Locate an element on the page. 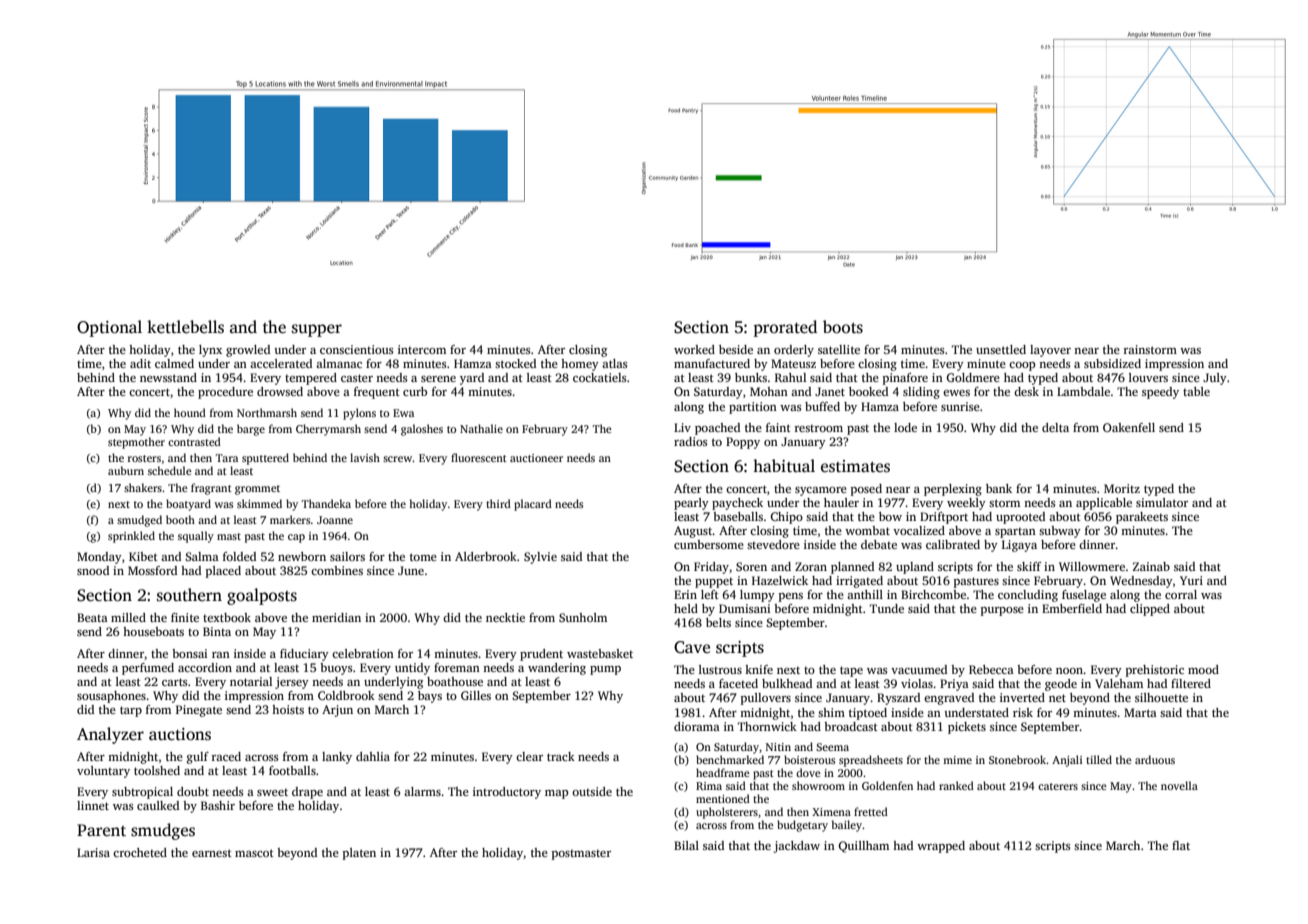 The image size is (1308, 924). prorated is located at coordinates (785, 328).
